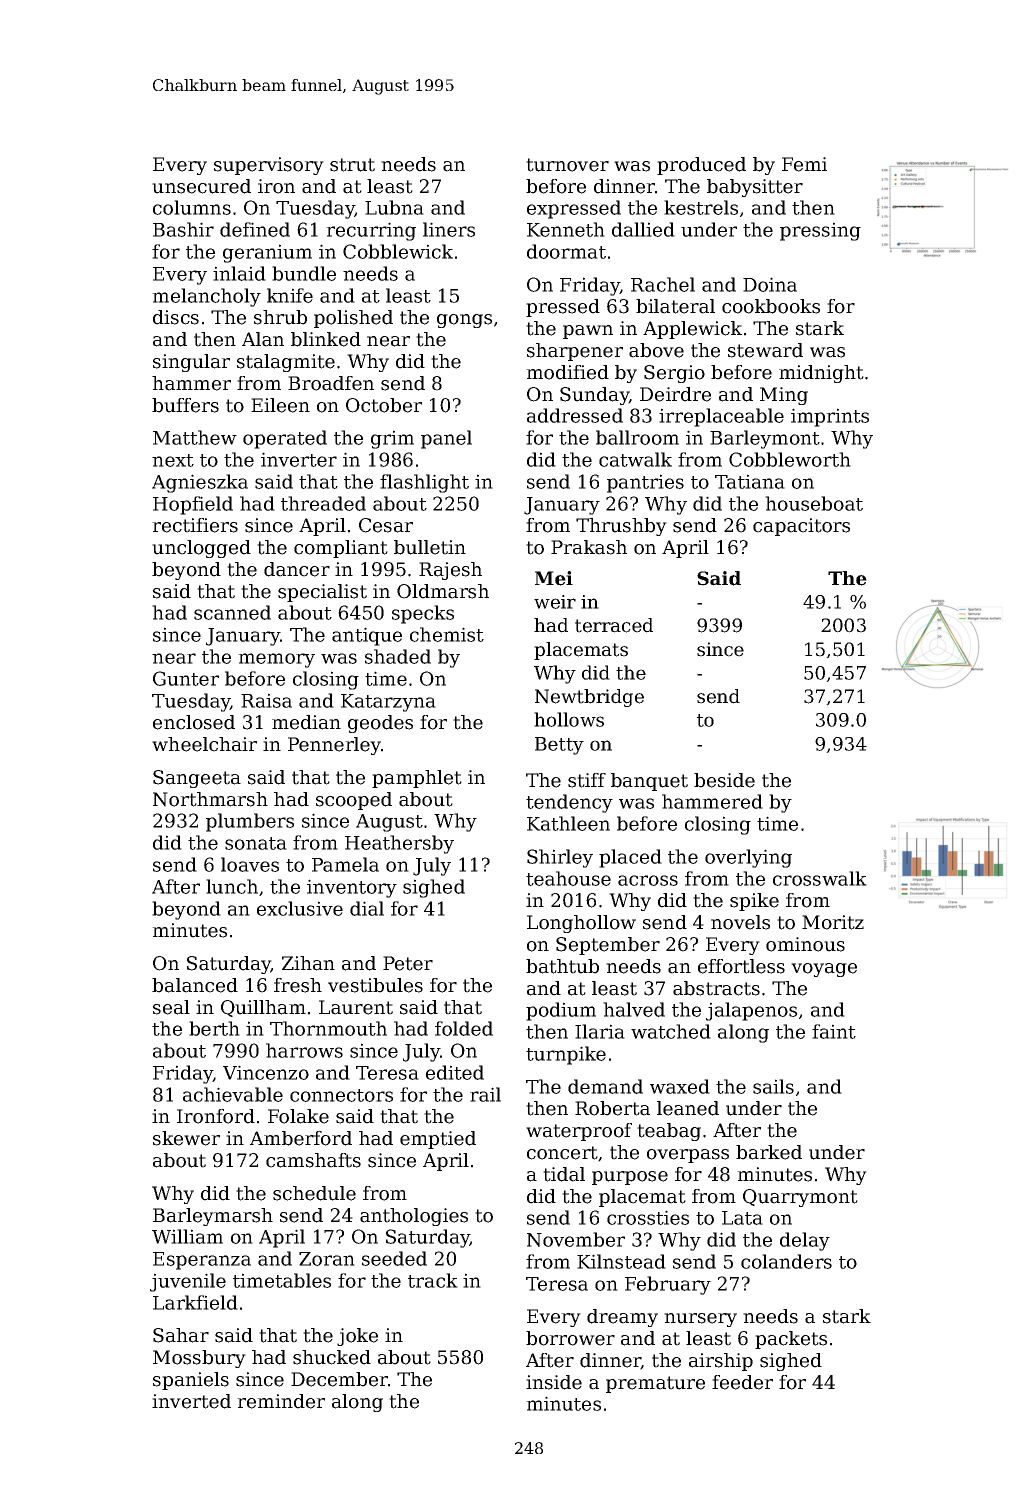 The width and height of the document is (1028, 1489). I want to click on overlying, so click(748, 858).
